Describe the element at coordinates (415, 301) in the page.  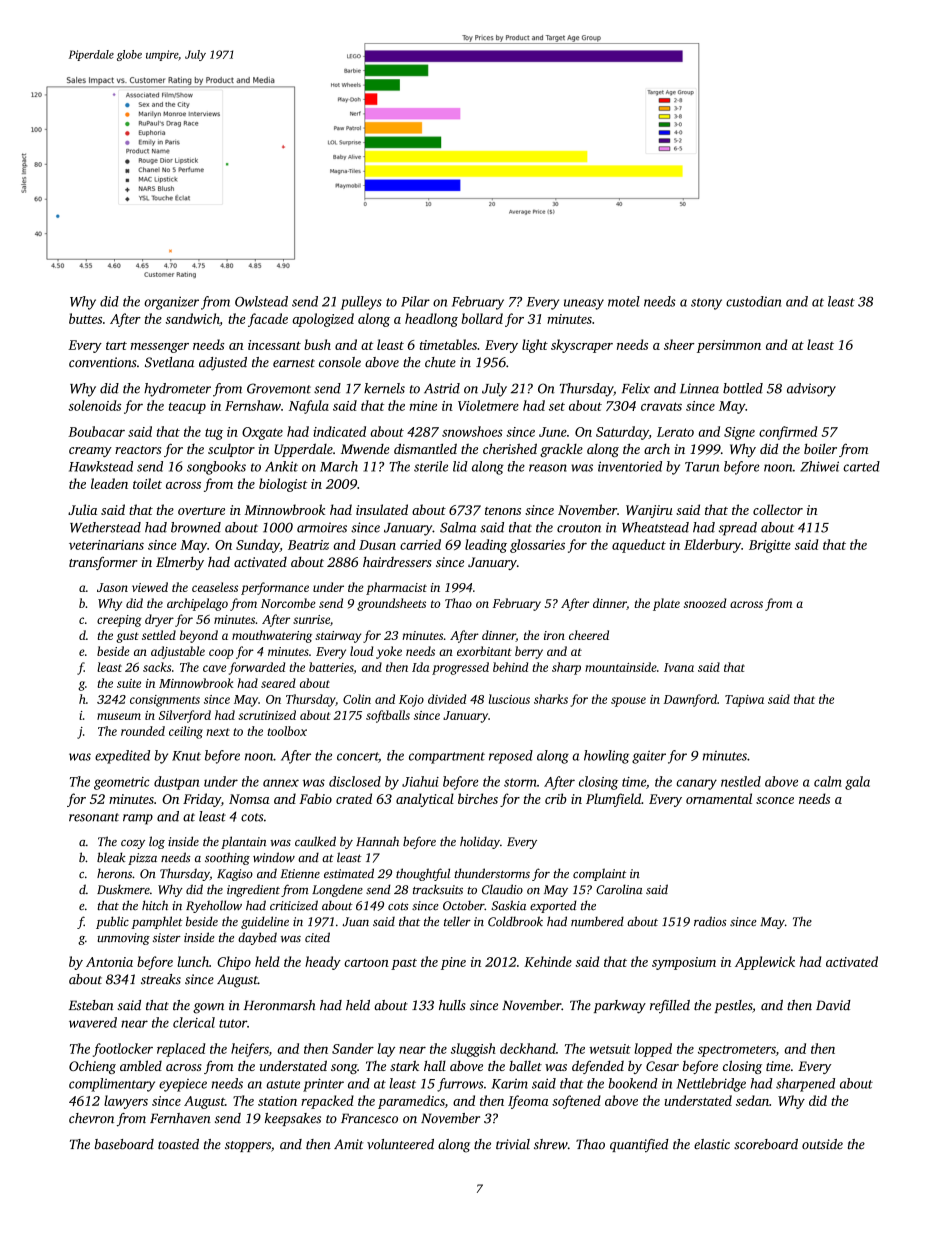
I see `Pilar` at that location.
